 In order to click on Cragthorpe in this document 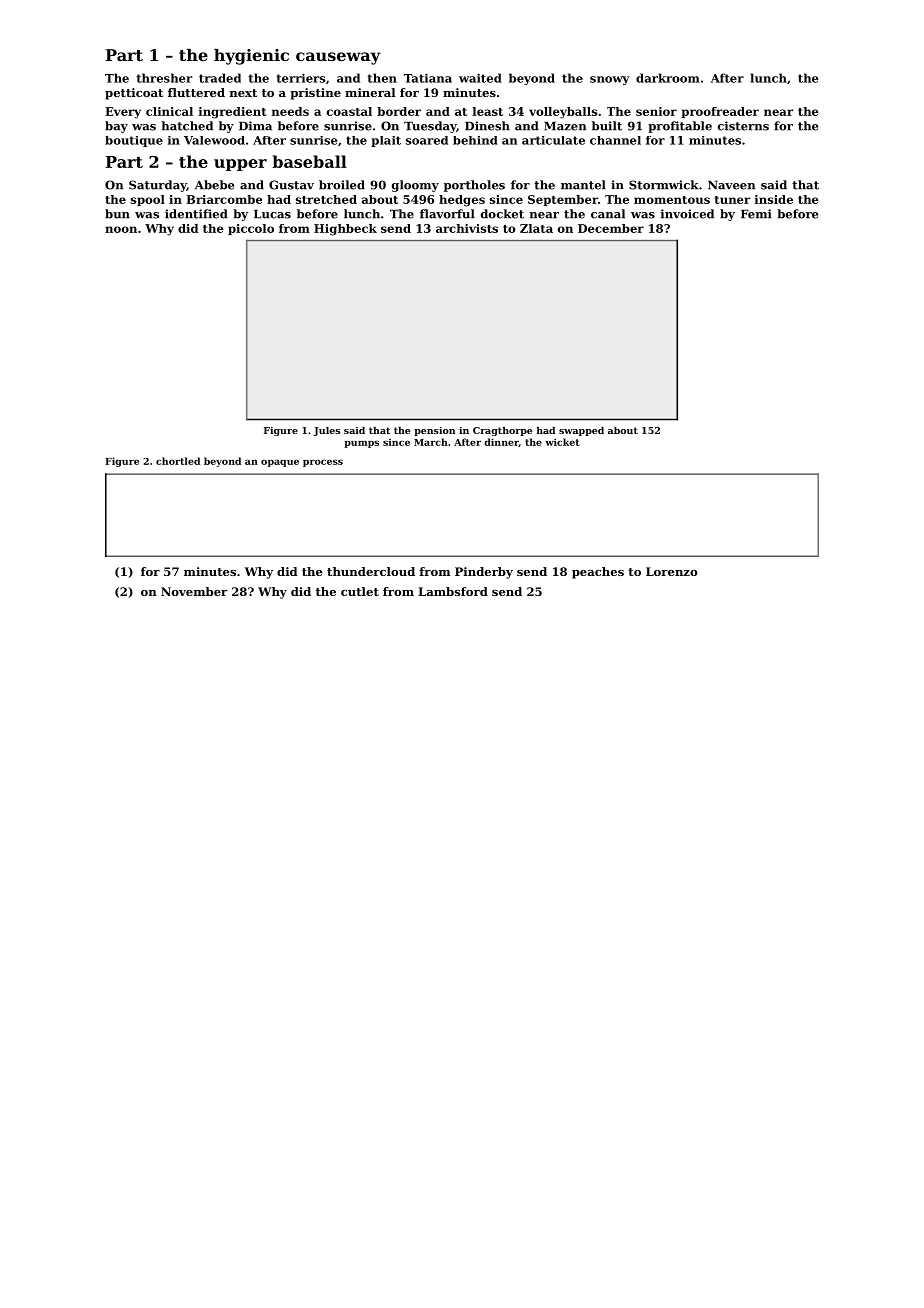, I will do `click(502, 431)`.
